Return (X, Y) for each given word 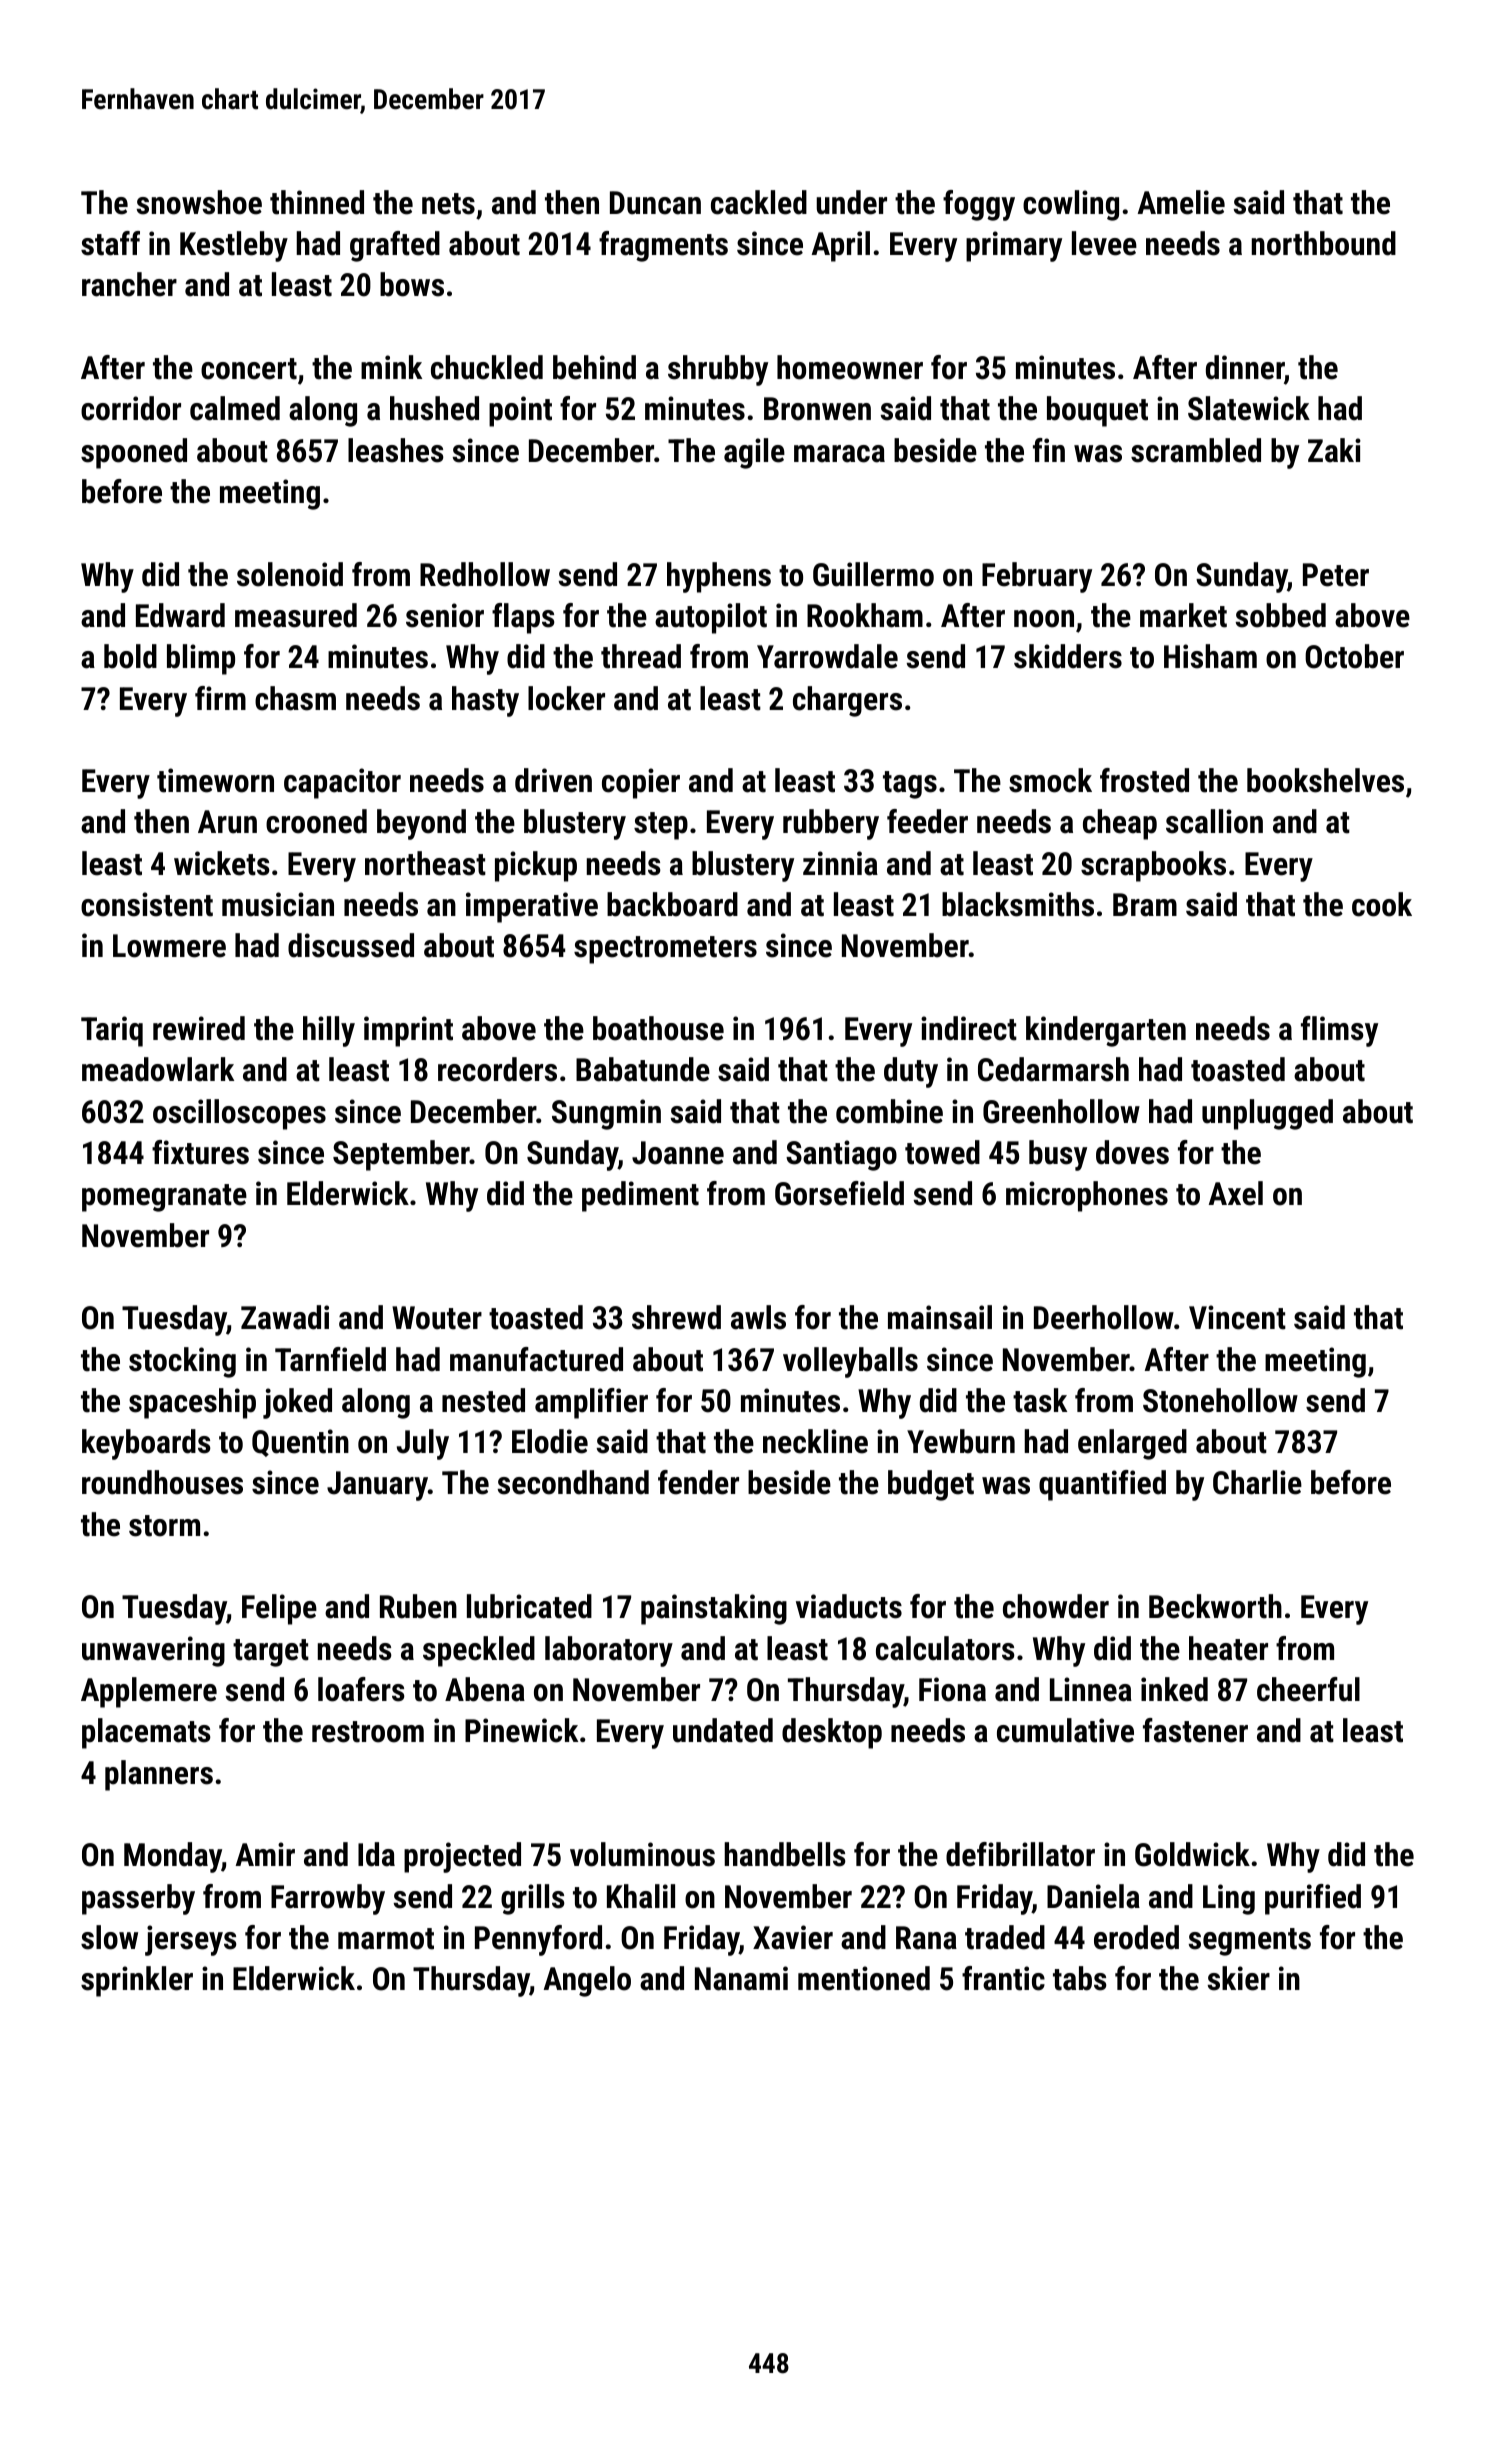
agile (754, 453)
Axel (1236, 1193)
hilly (329, 1031)
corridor (131, 408)
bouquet (1097, 411)
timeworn (215, 780)
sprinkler (137, 1981)
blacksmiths (1018, 904)
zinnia (840, 863)
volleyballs (850, 1362)
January (377, 1486)
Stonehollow (1220, 1400)
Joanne (678, 1153)
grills (533, 1899)
